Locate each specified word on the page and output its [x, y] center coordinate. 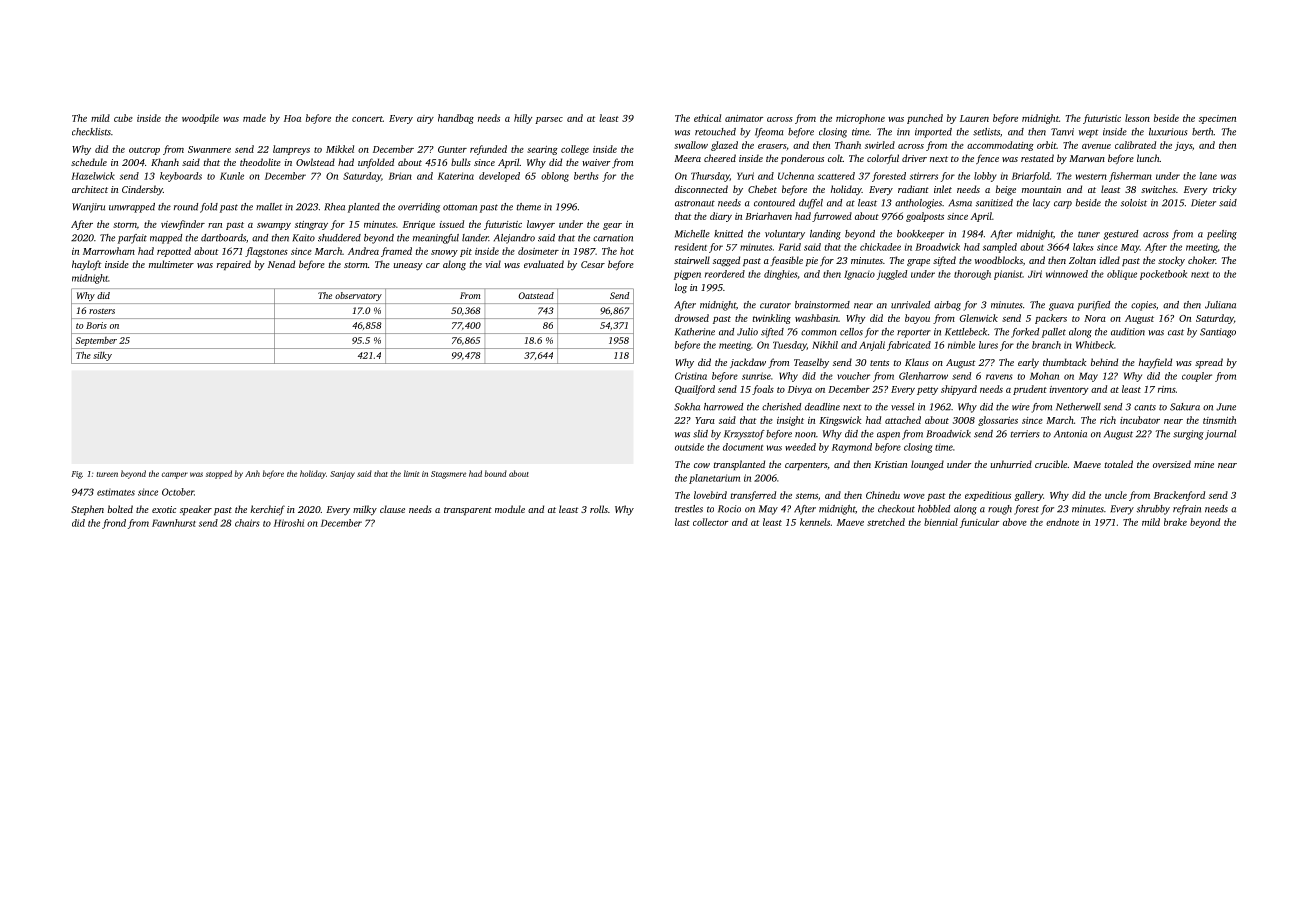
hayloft [86, 265]
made [254, 118]
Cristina [691, 376]
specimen [1217, 119]
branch [1046, 345]
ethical [707, 118]
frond [114, 524]
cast [1176, 332]
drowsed [692, 318]
